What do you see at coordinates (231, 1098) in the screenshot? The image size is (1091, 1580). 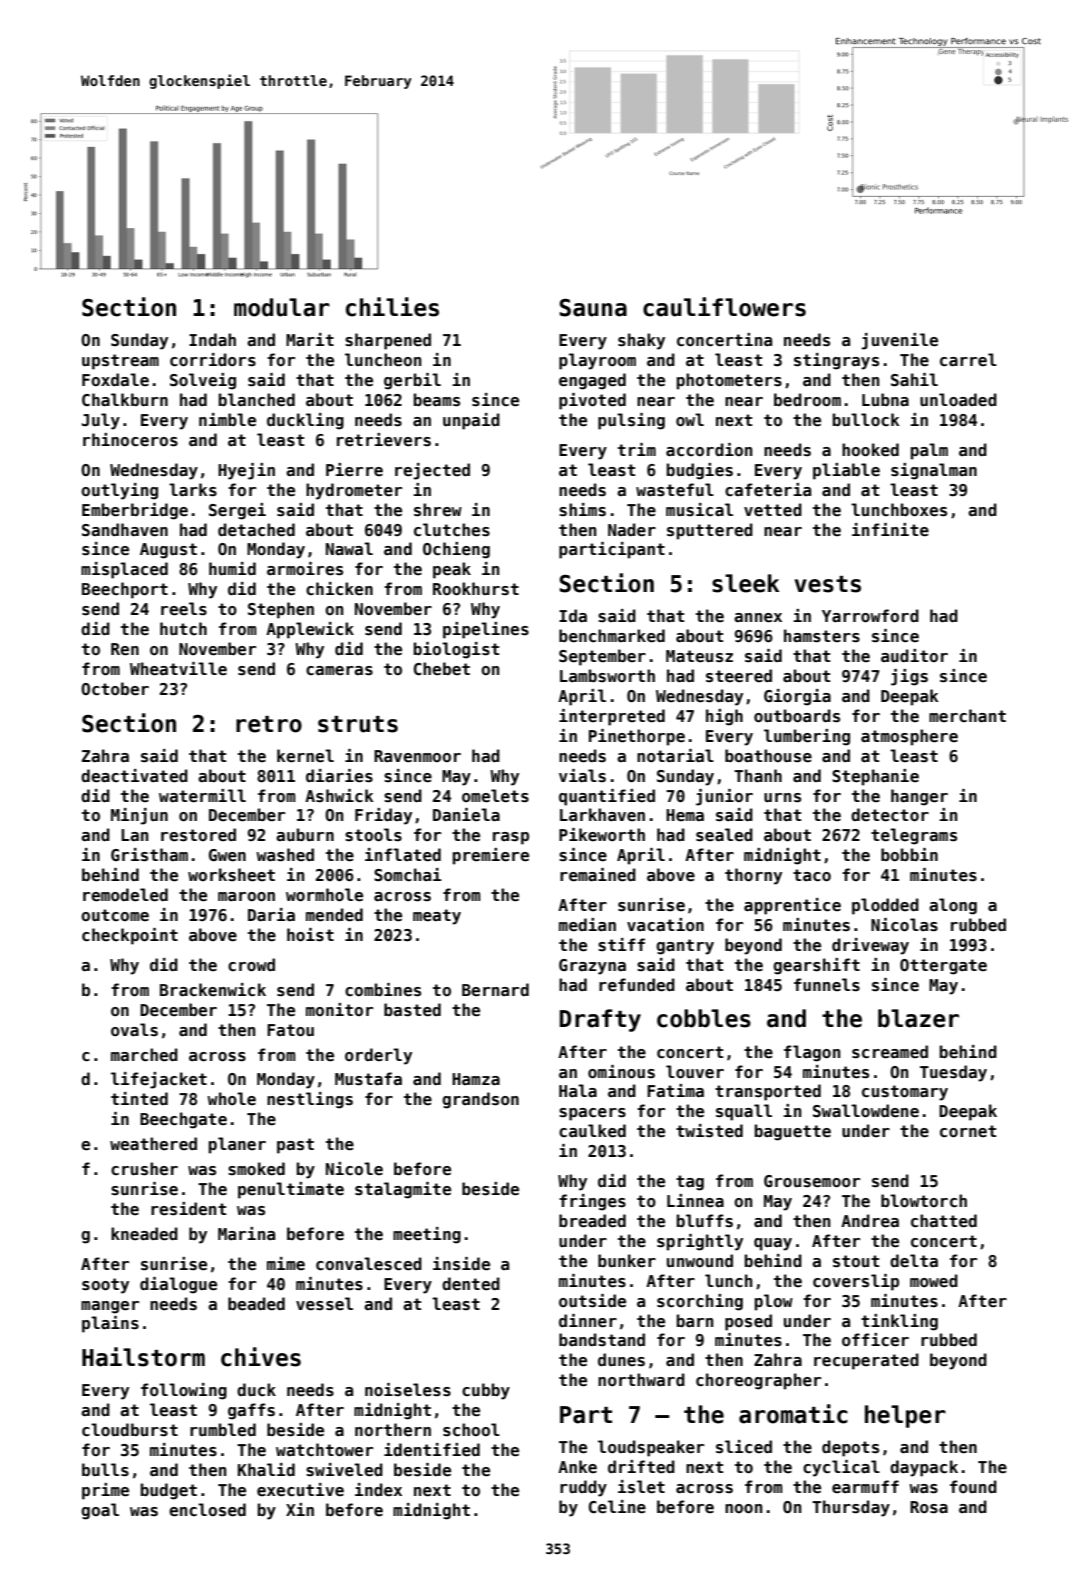 I see `whole` at bounding box center [231, 1098].
